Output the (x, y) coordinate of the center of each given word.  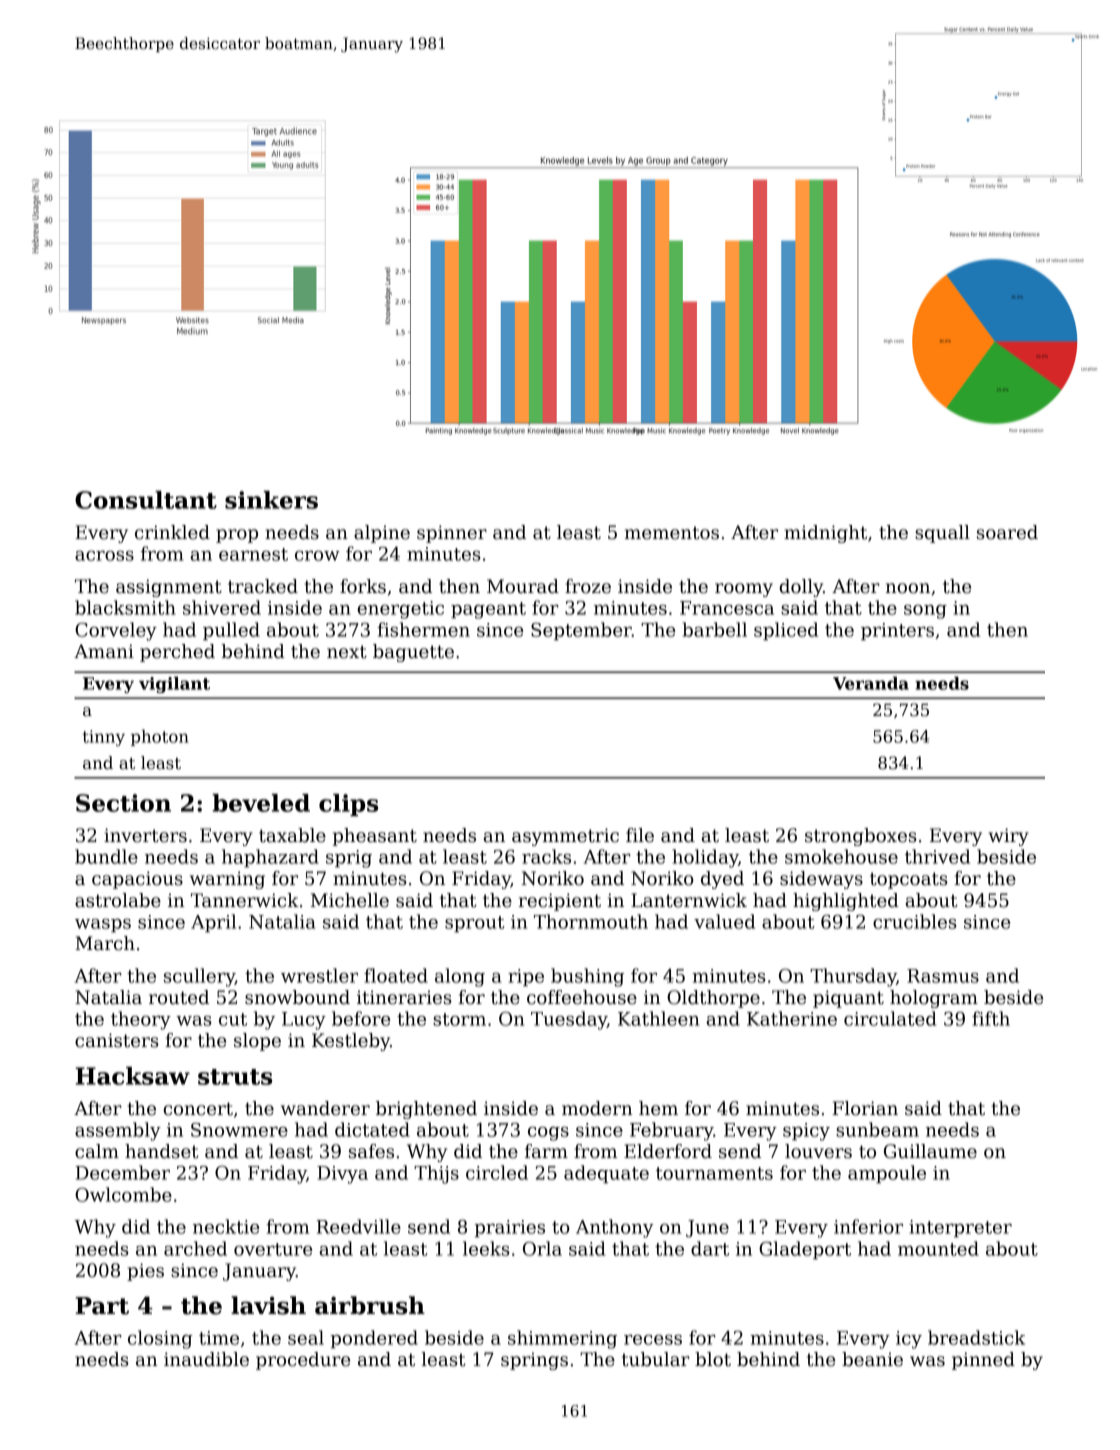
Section (123, 803)
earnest (253, 554)
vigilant (174, 684)
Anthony (615, 1228)
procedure (303, 1361)
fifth (991, 1018)
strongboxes (861, 837)
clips (348, 805)
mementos (672, 533)
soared (1007, 532)
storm (459, 1019)
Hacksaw (132, 1076)
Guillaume (930, 1151)
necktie (226, 1226)
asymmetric (565, 837)
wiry (1009, 837)
